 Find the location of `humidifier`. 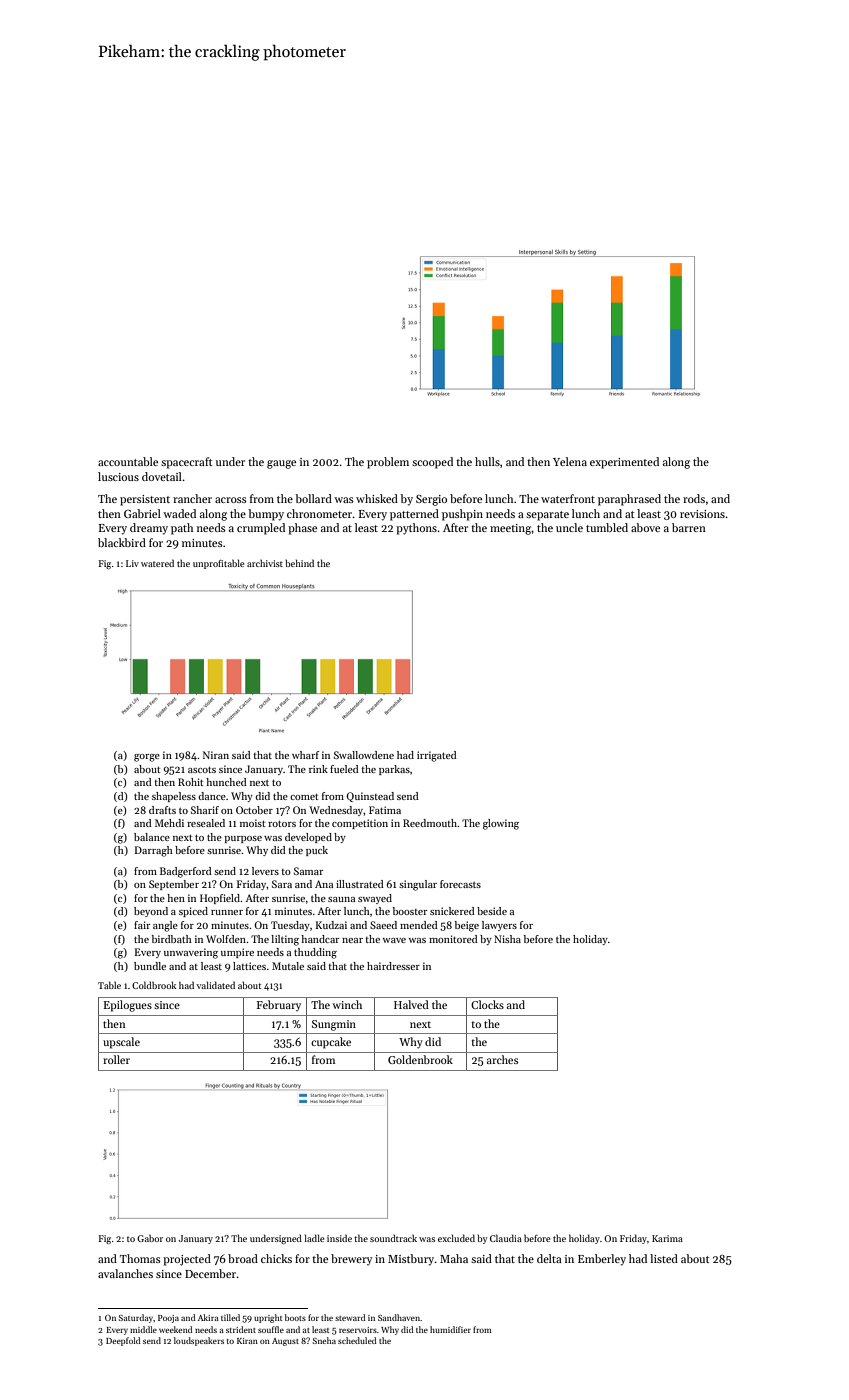

humidifier is located at coordinates (450, 1329).
